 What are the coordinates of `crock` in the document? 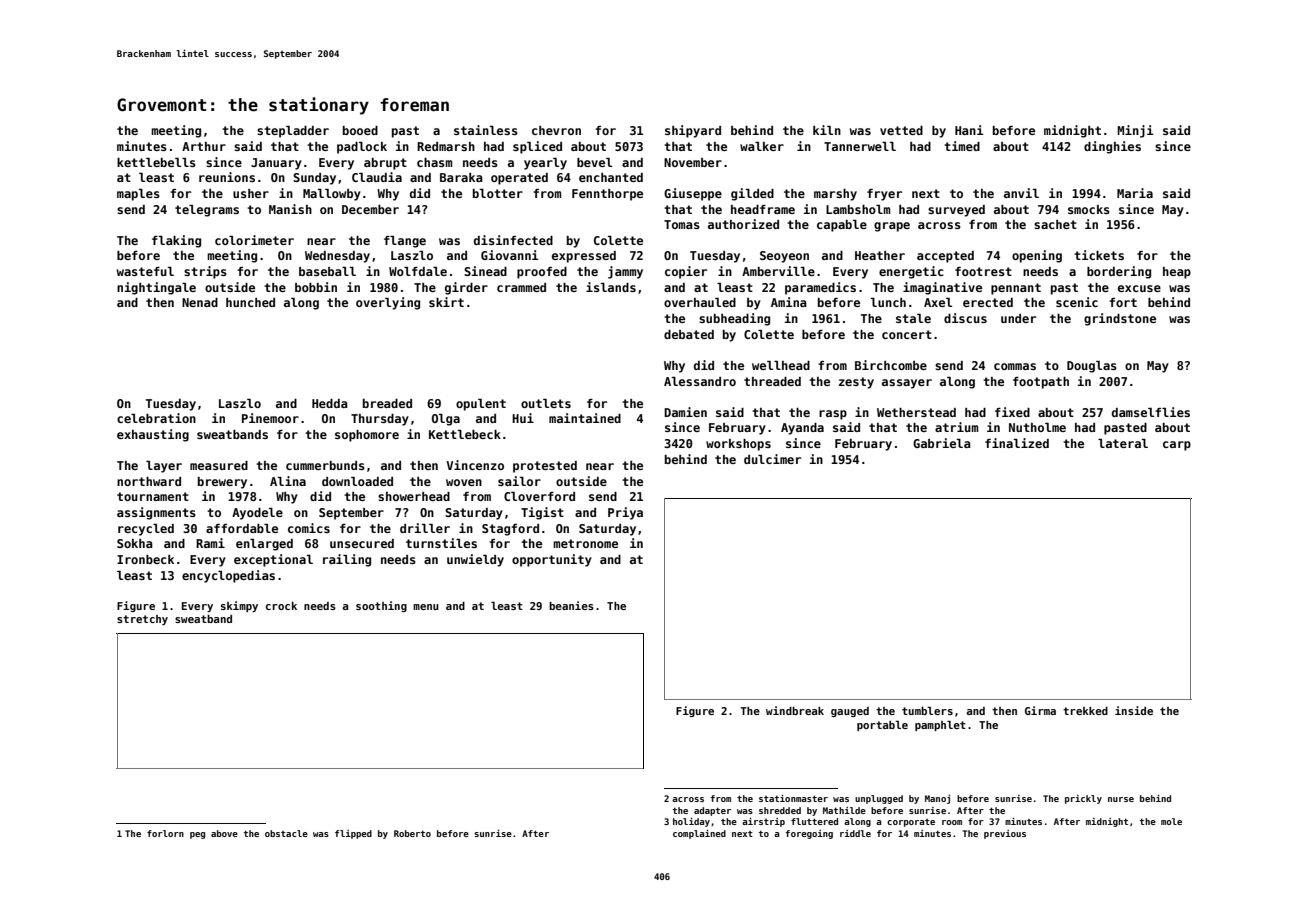 It's located at (281, 606).
